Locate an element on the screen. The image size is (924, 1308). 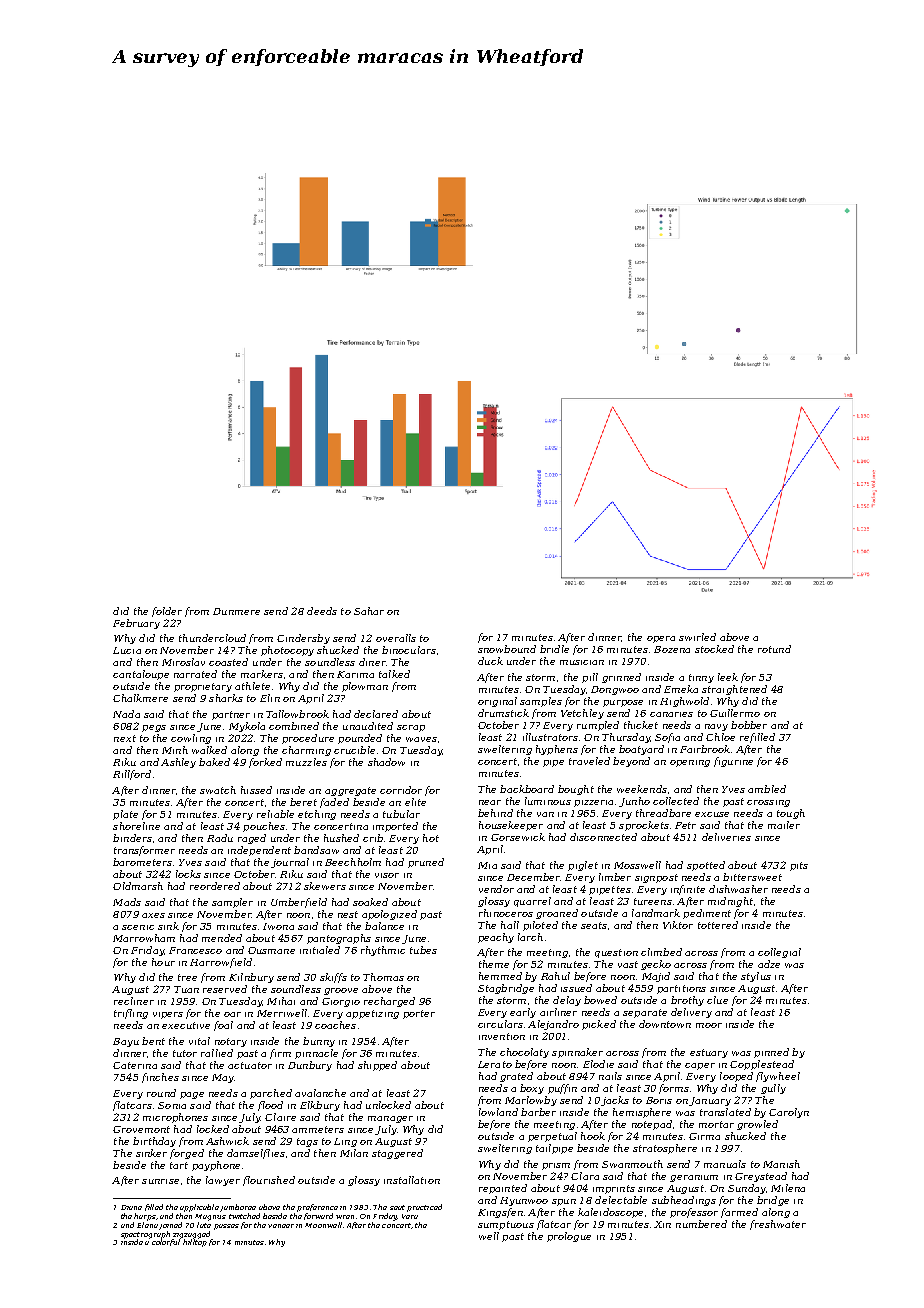
shipped is located at coordinates (377, 1066).
